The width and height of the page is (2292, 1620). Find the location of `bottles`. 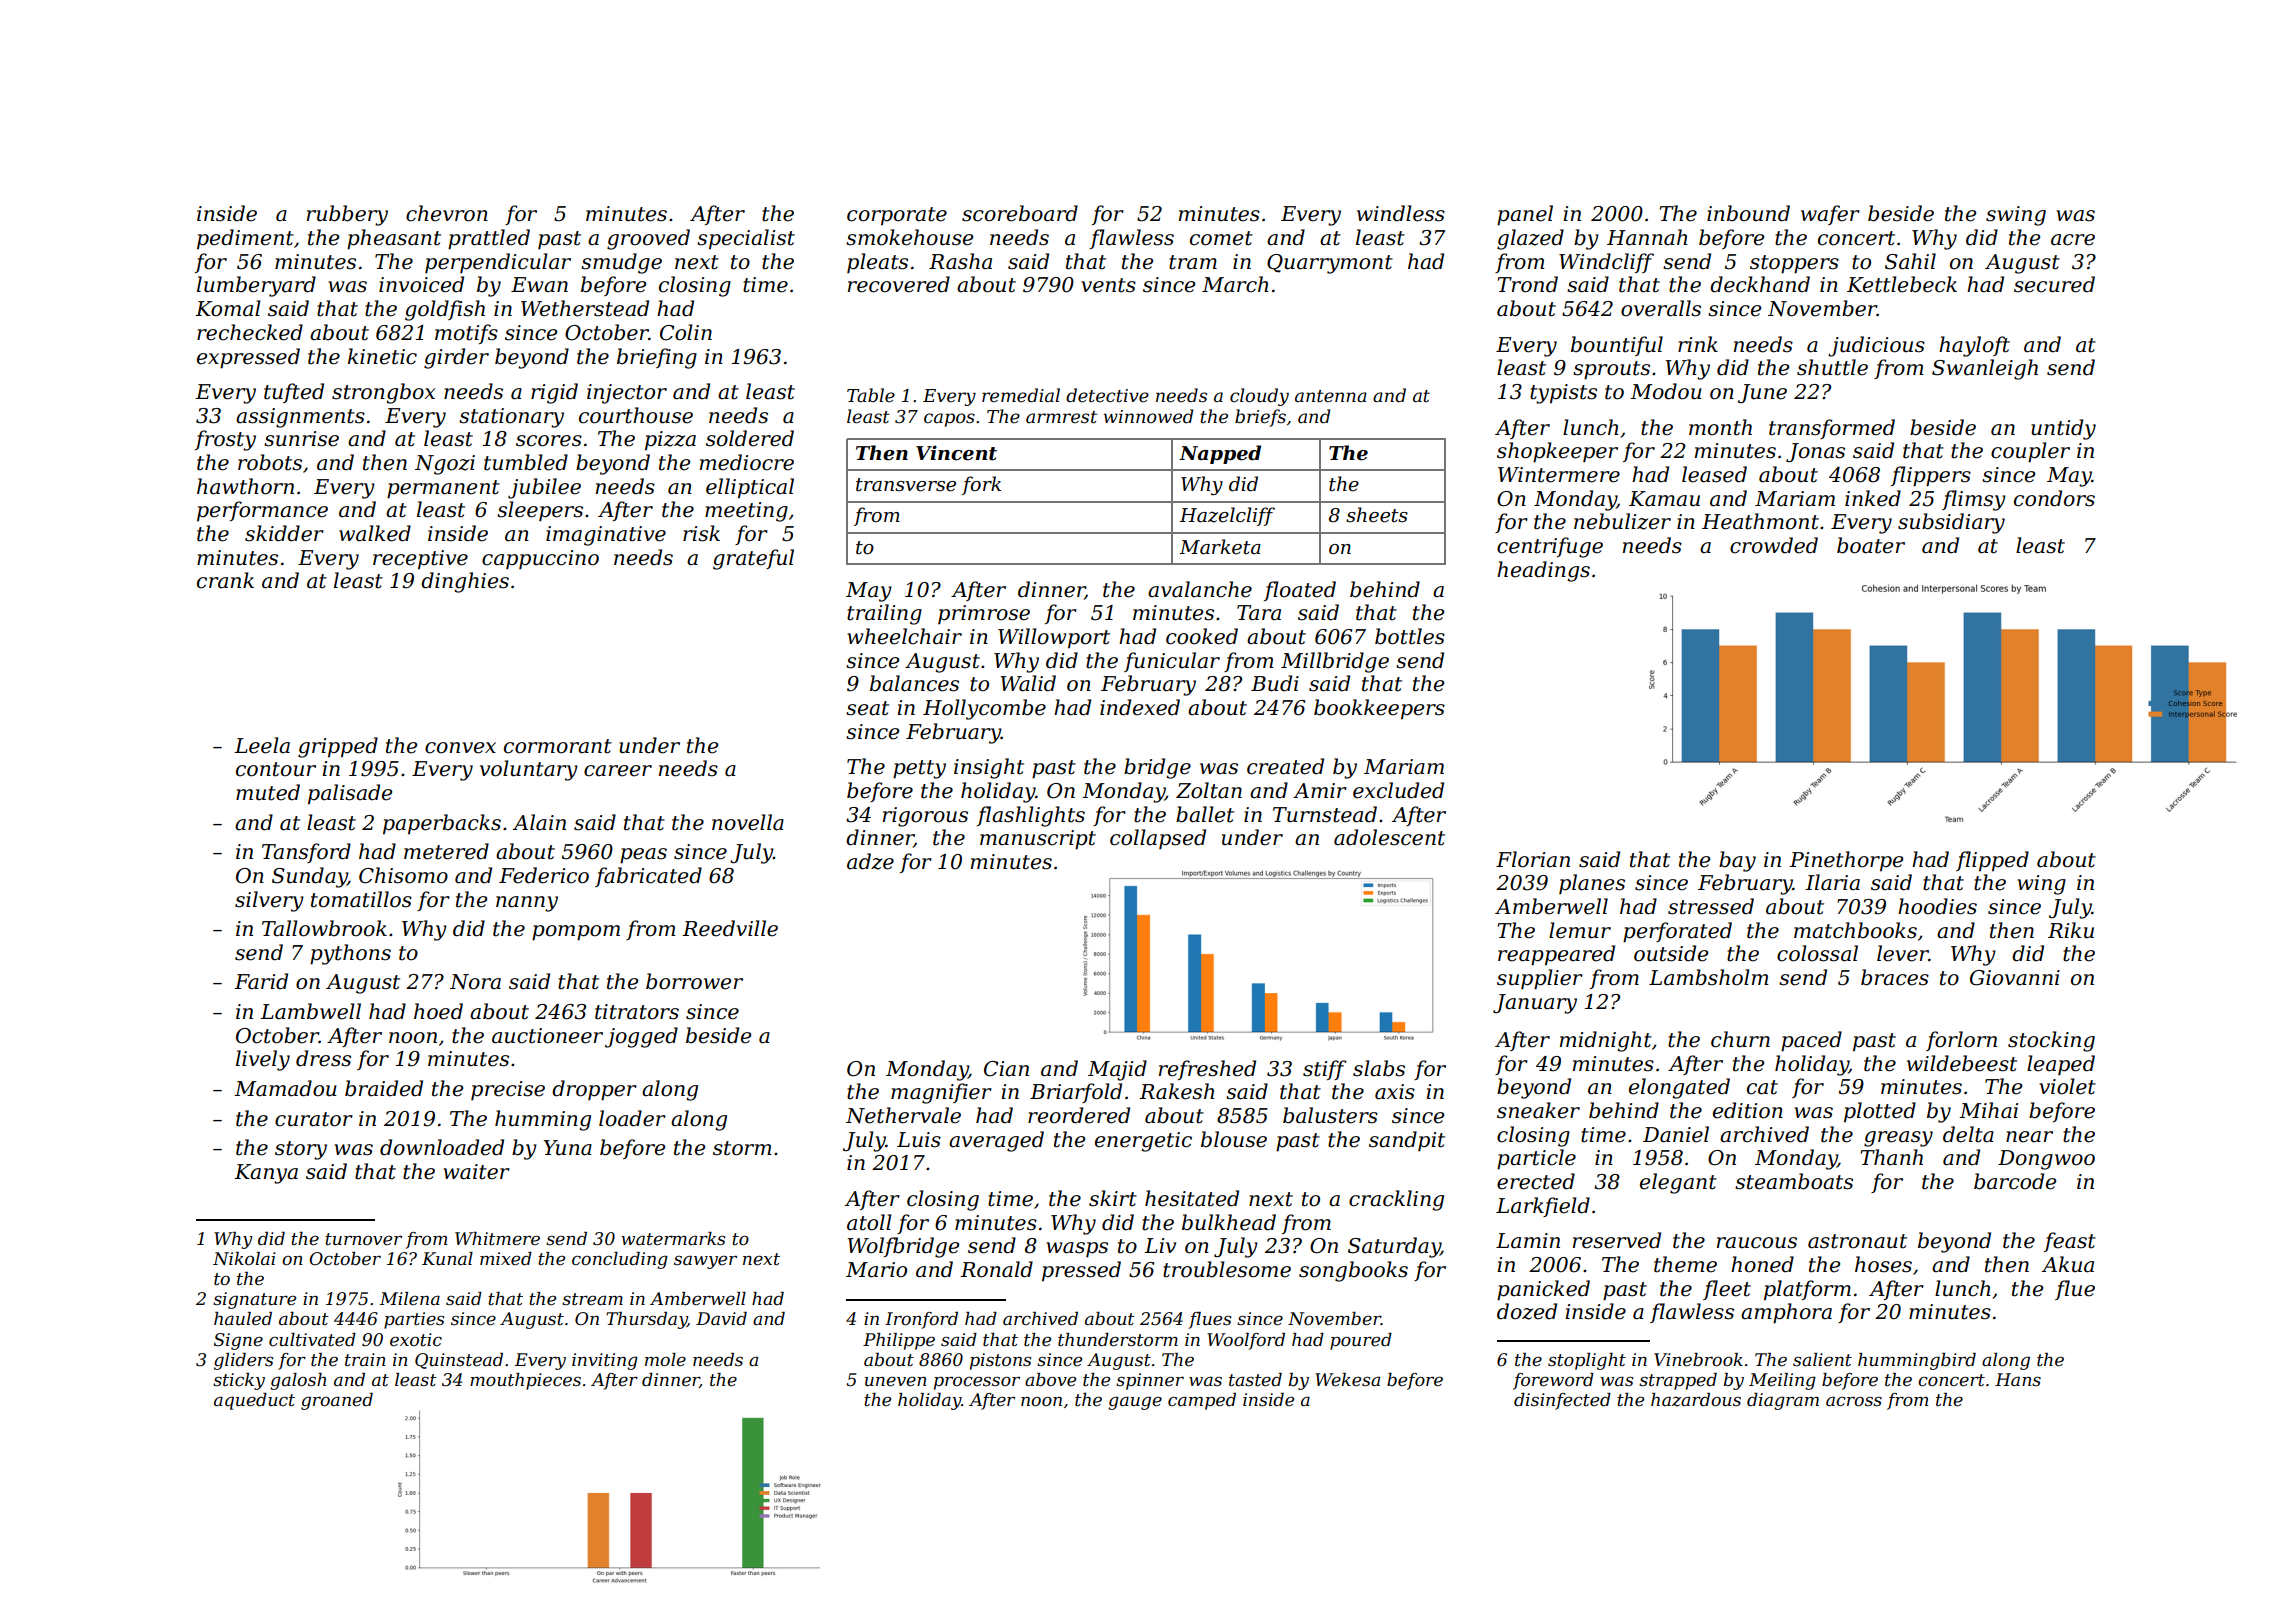

bottles is located at coordinates (1410, 636).
